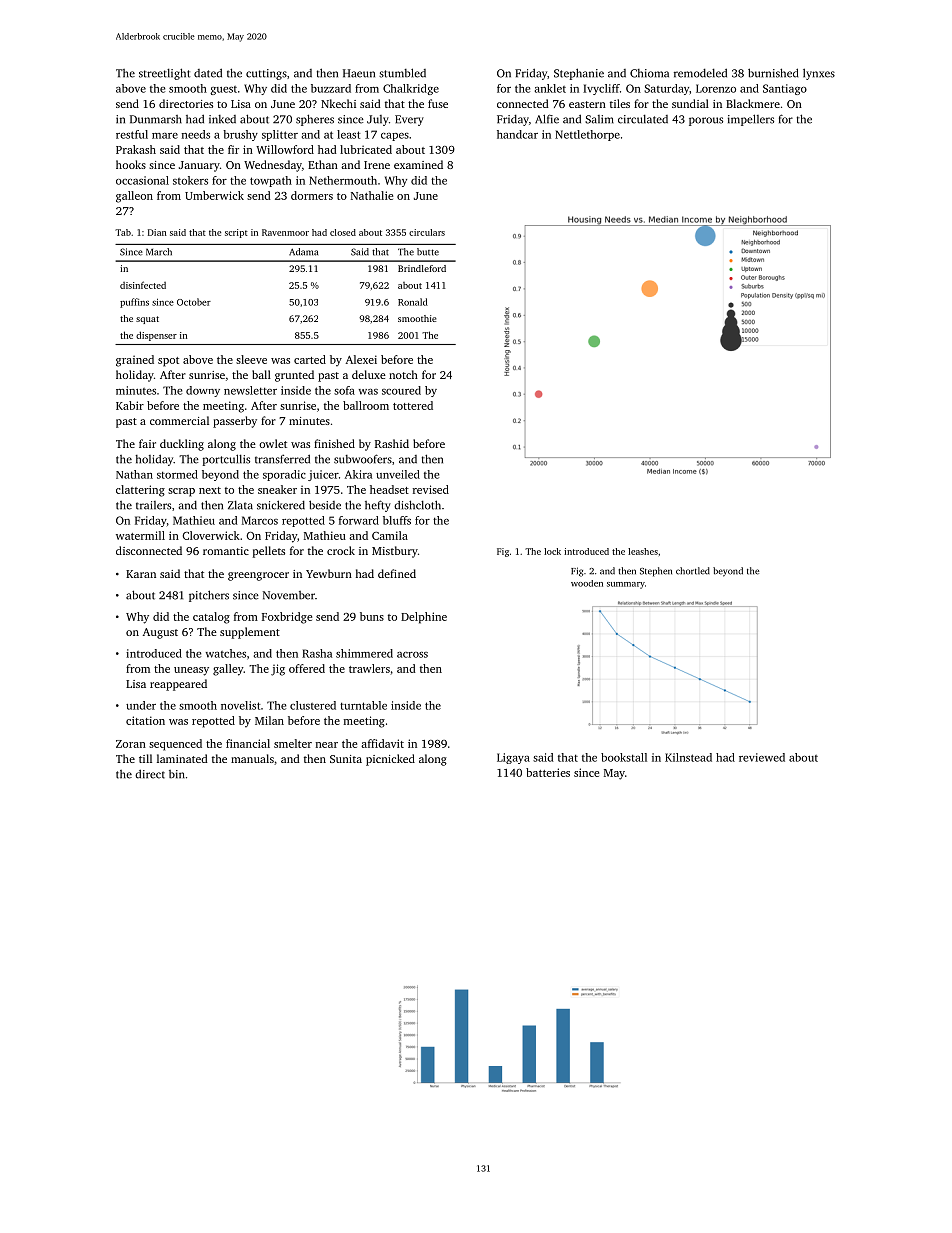 This screenshot has width=952, height=1233. Describe the element at coordinates (395, 552) in the screenshot. I see `Mistbury` at that location.
